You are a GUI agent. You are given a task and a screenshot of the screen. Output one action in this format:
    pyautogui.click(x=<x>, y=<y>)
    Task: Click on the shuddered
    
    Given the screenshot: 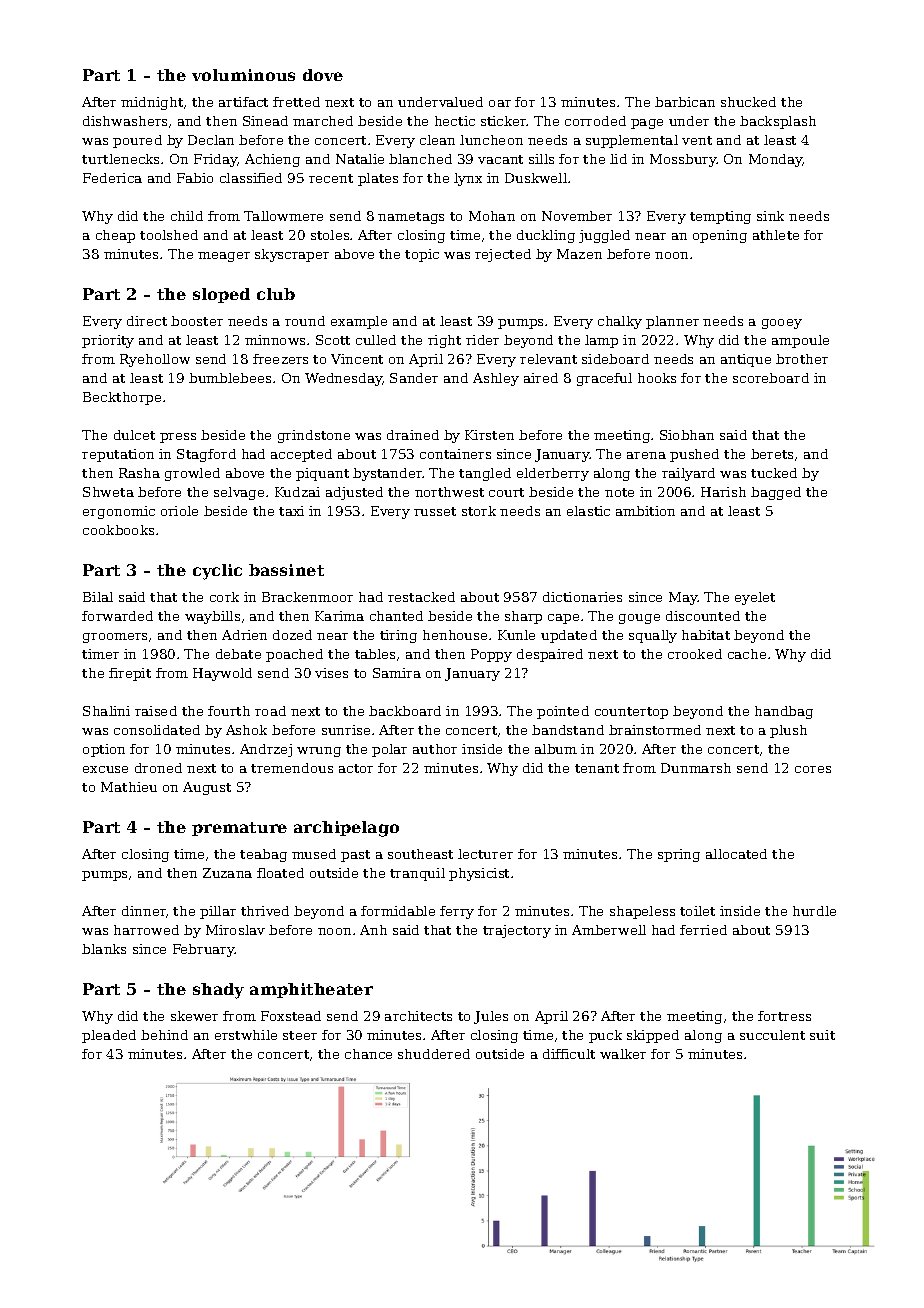 What is the action you would take?
    pyautogui.click(x=434, y=1054)
